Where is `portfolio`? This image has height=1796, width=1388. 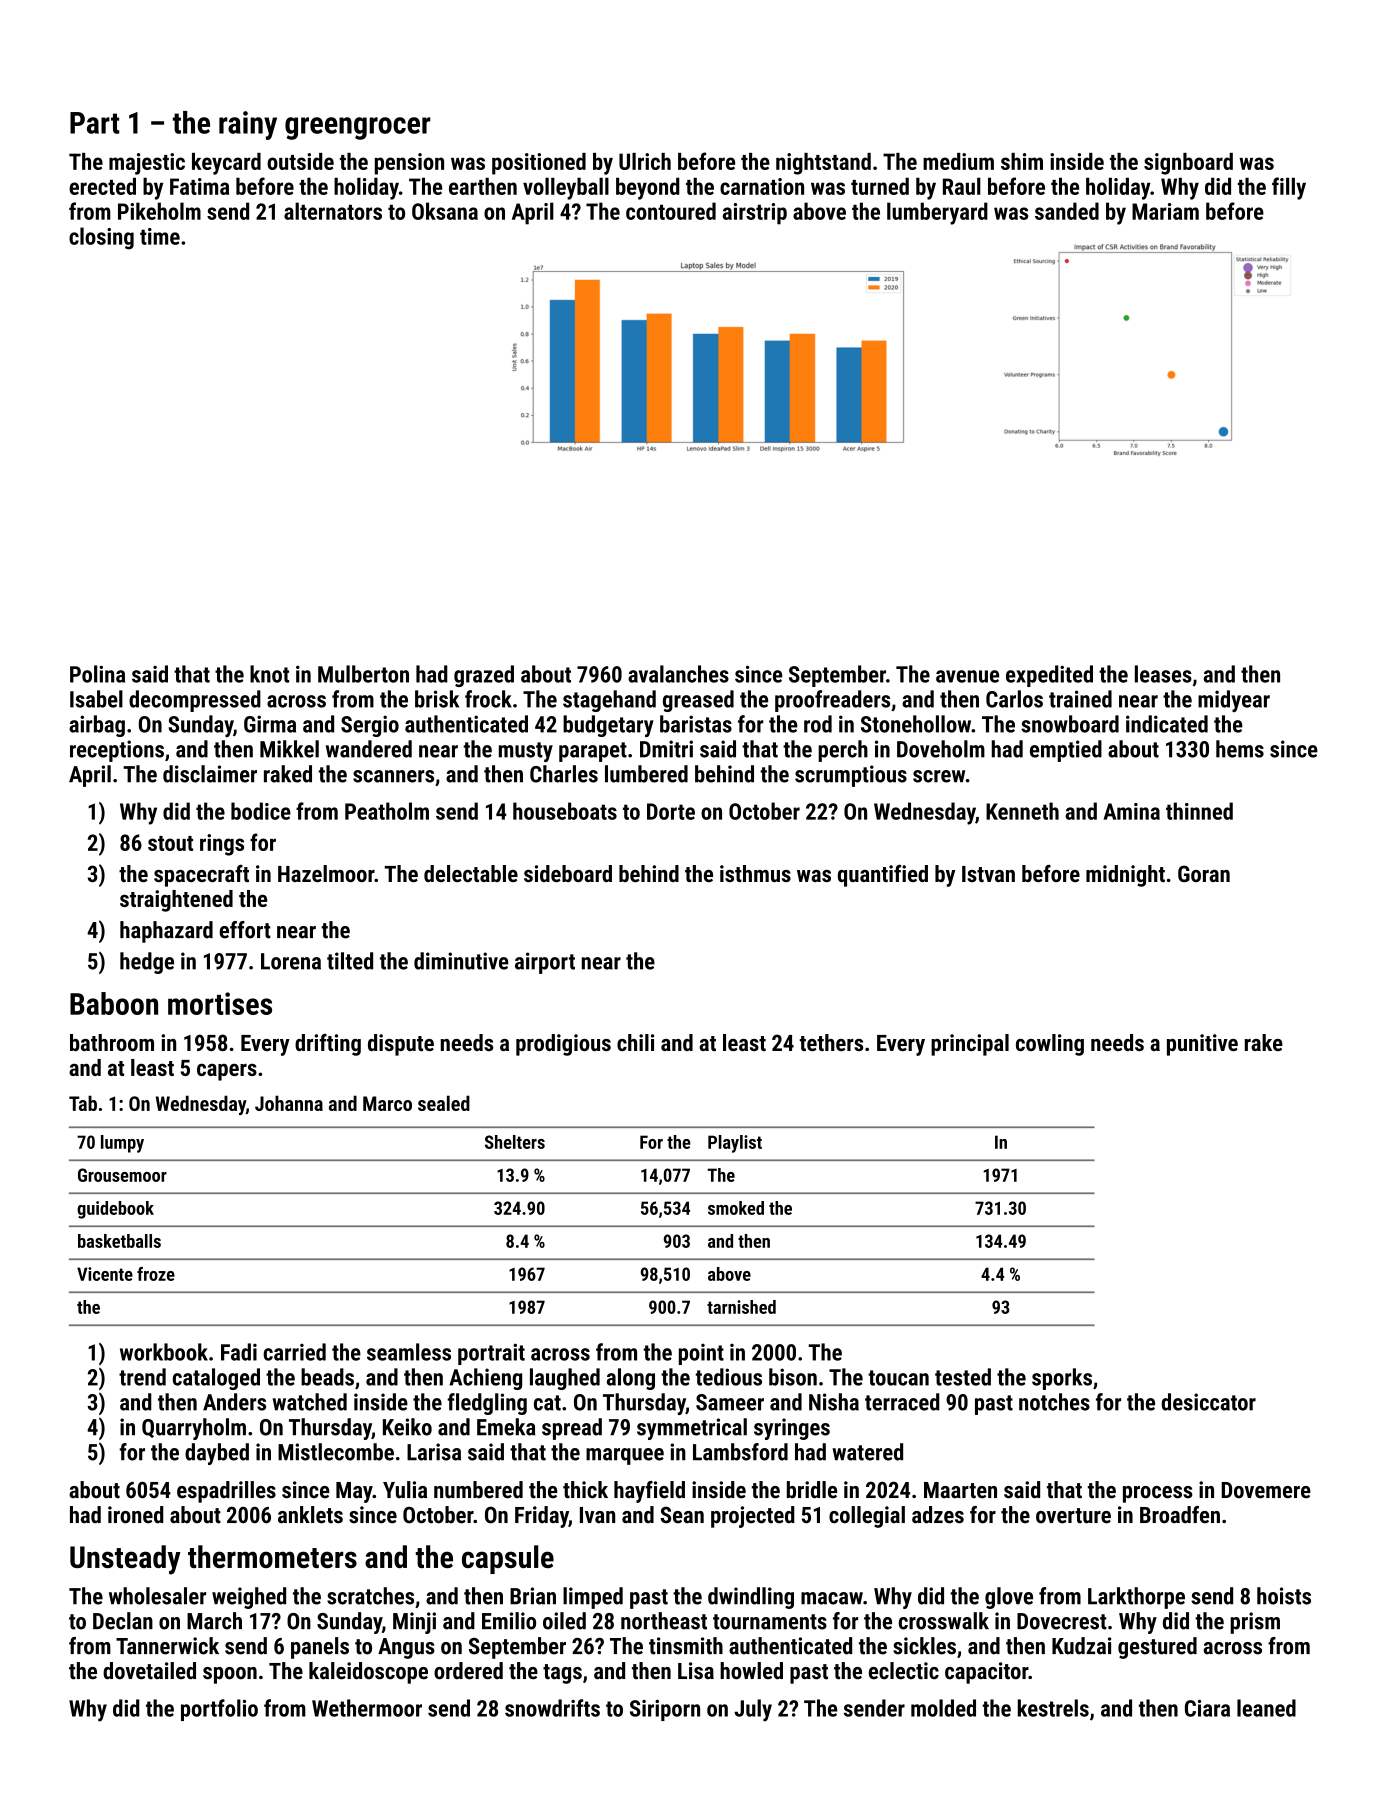
portfolio is located at coordinates (219, 1710).
